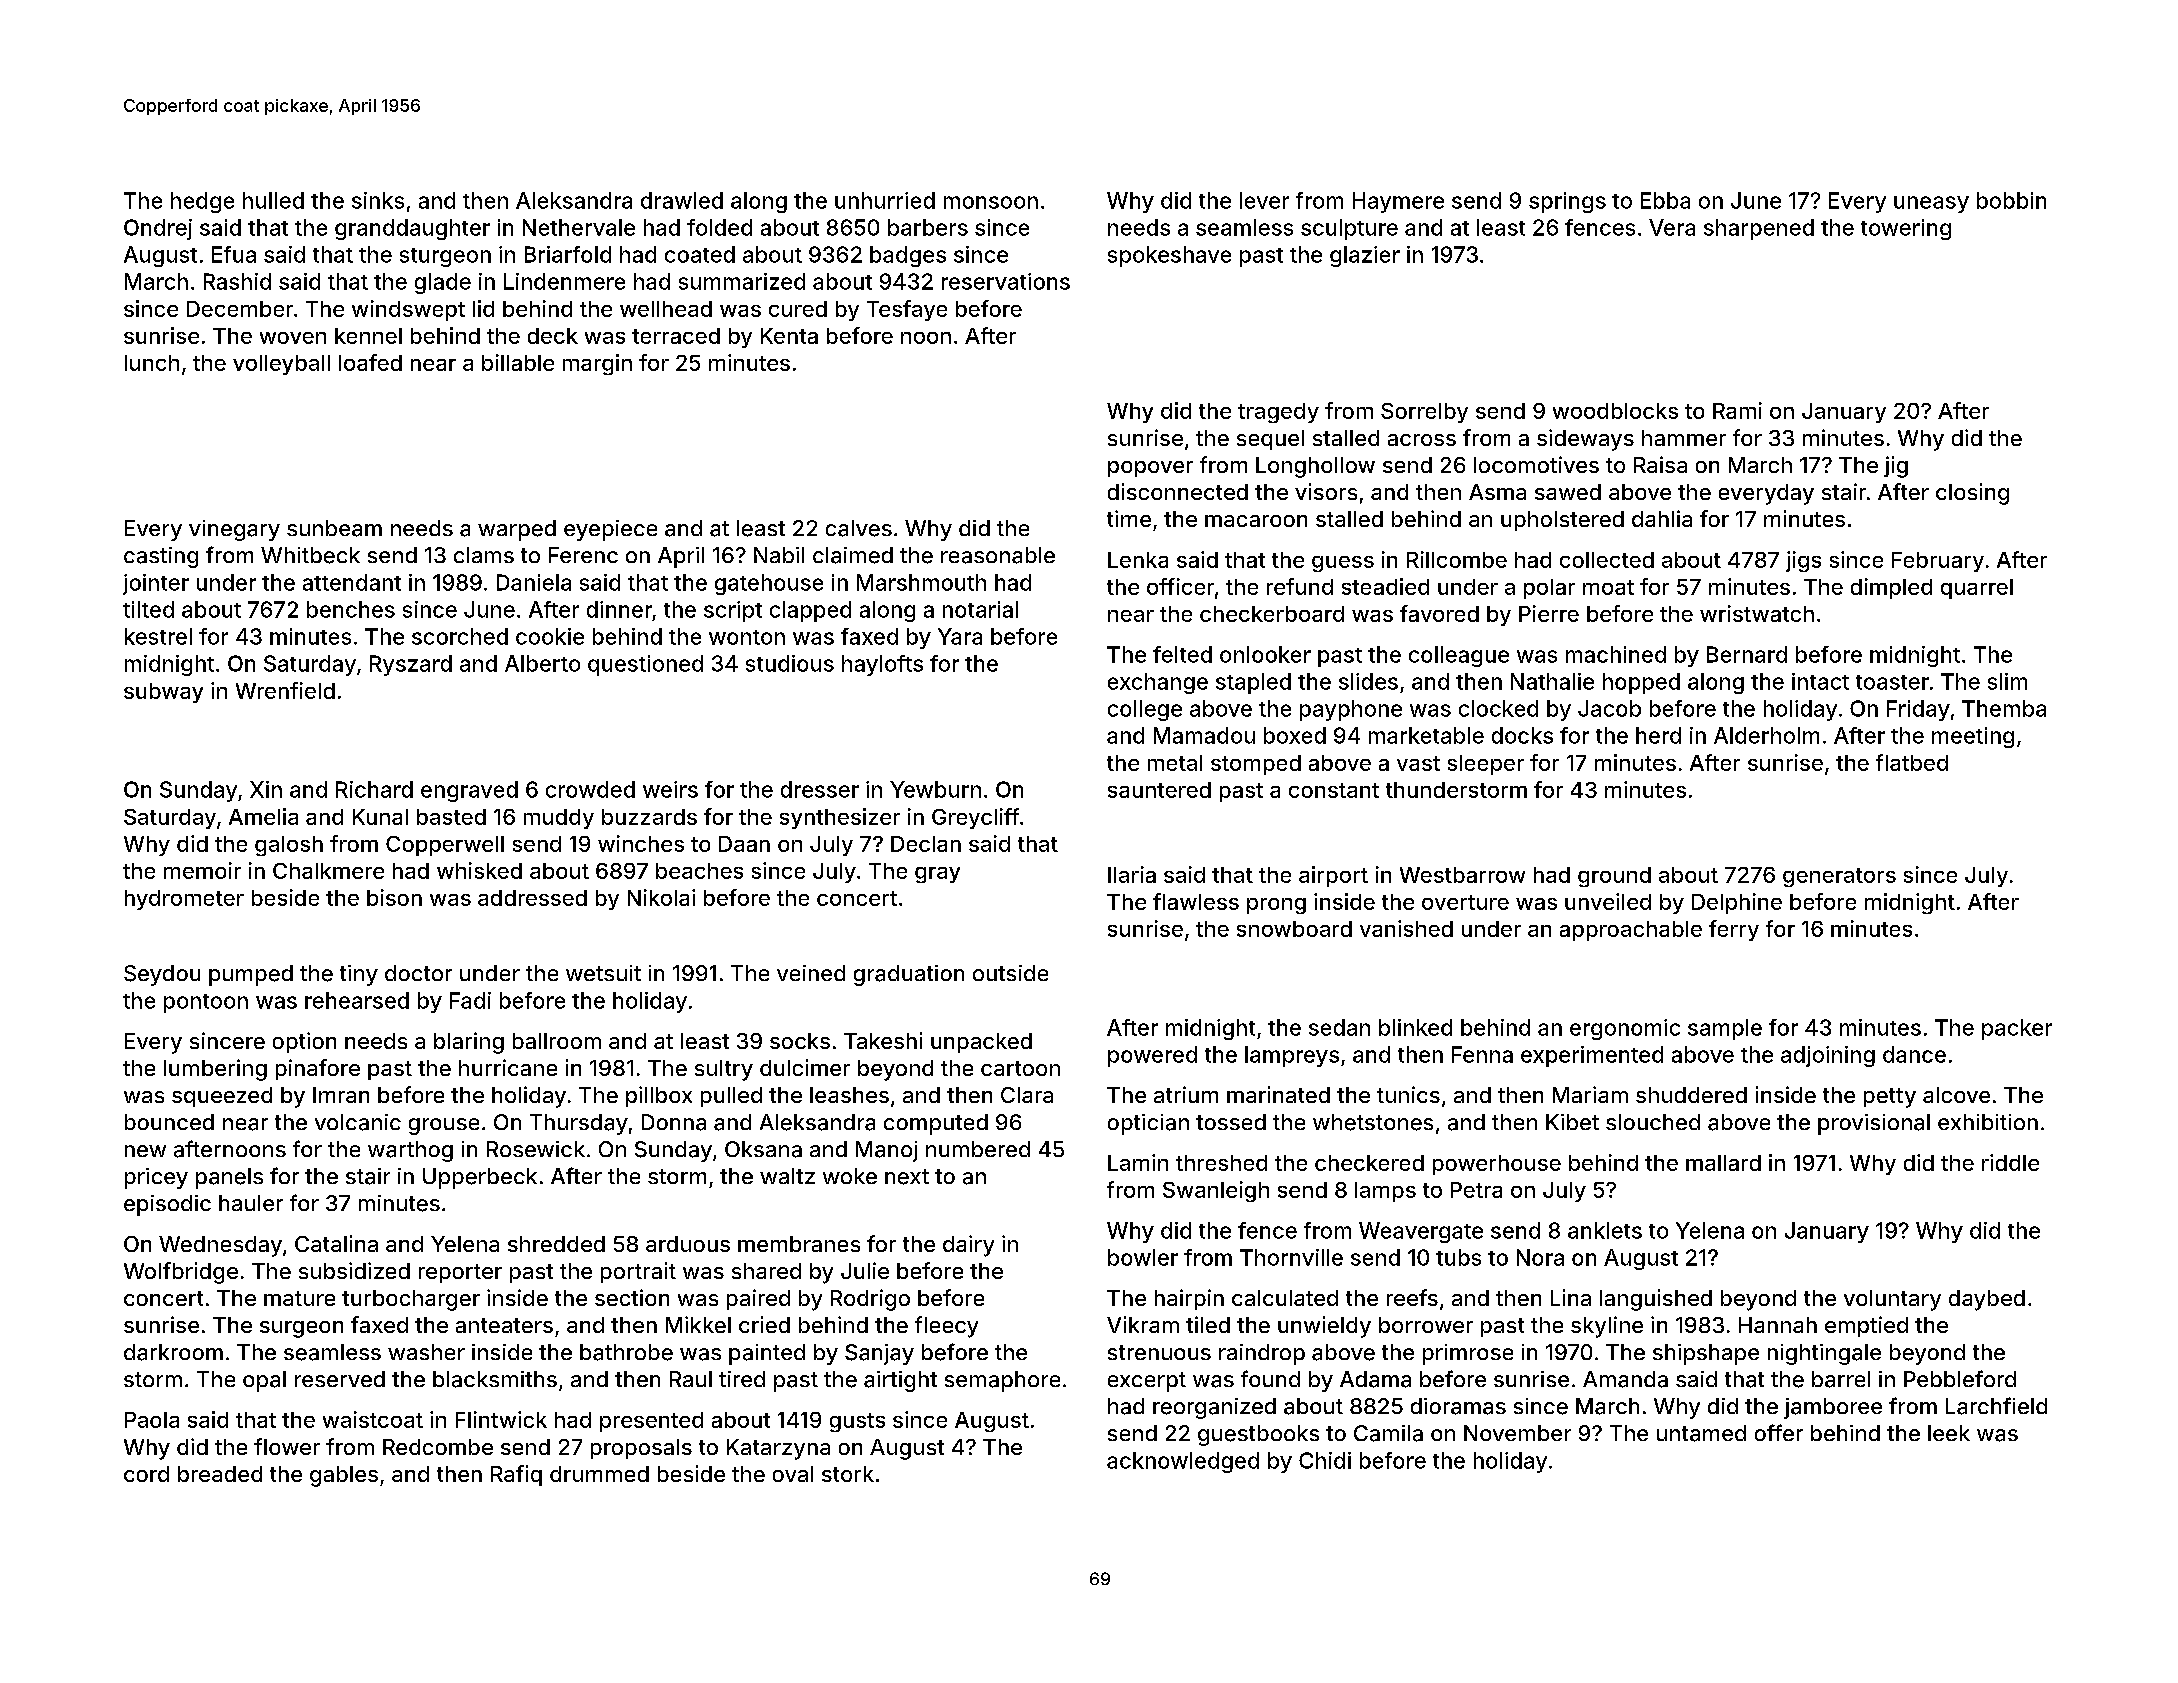 The width and height of the page is (2178, 1683). What do you see at coordinates (370, 362) in the page?
I see `loafed` at bounding box center [370, 362].
